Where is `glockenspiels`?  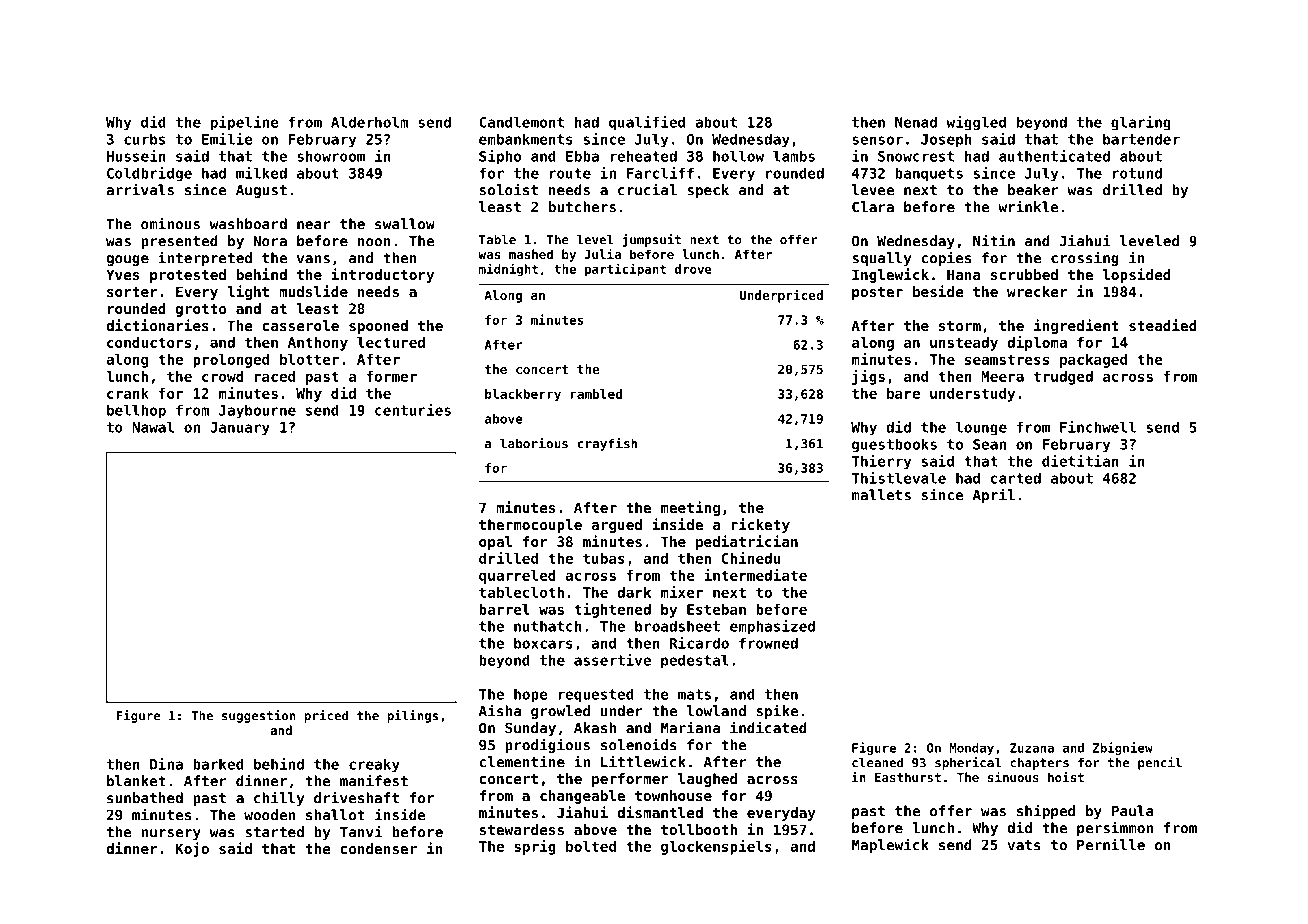 glockenspiels is located at coordinates (716, 847).
